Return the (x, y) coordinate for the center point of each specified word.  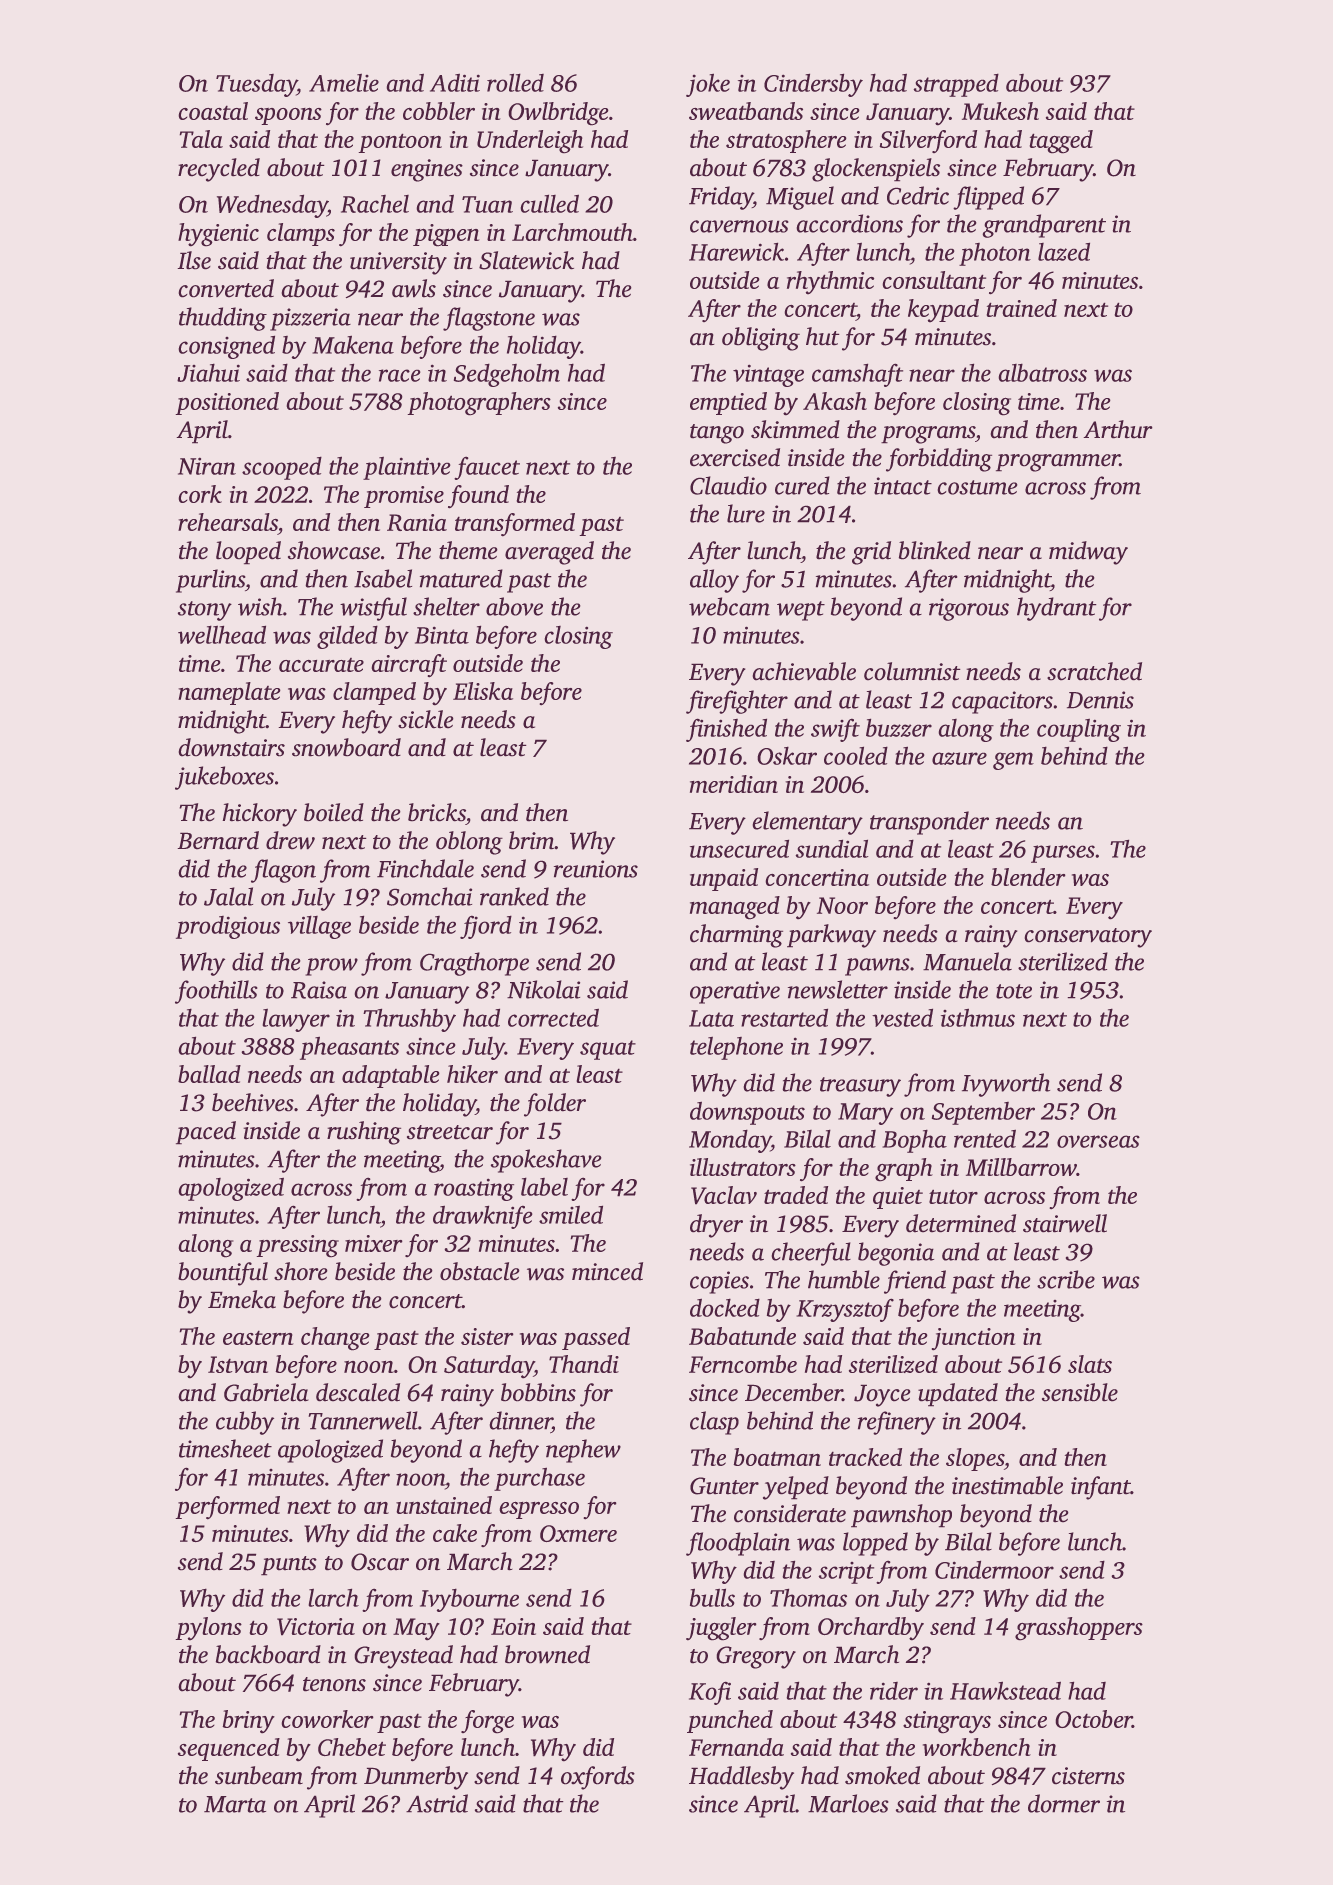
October (1094, 1719)
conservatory (1088, 938)
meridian (734, 784)
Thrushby (409, 1020)
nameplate (229, 693)
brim (532, 840)
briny (248, 1722)
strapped (956, 85)
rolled (515, 82)
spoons (288, 116)
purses (1063, 854)
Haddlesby (741, 1778)
